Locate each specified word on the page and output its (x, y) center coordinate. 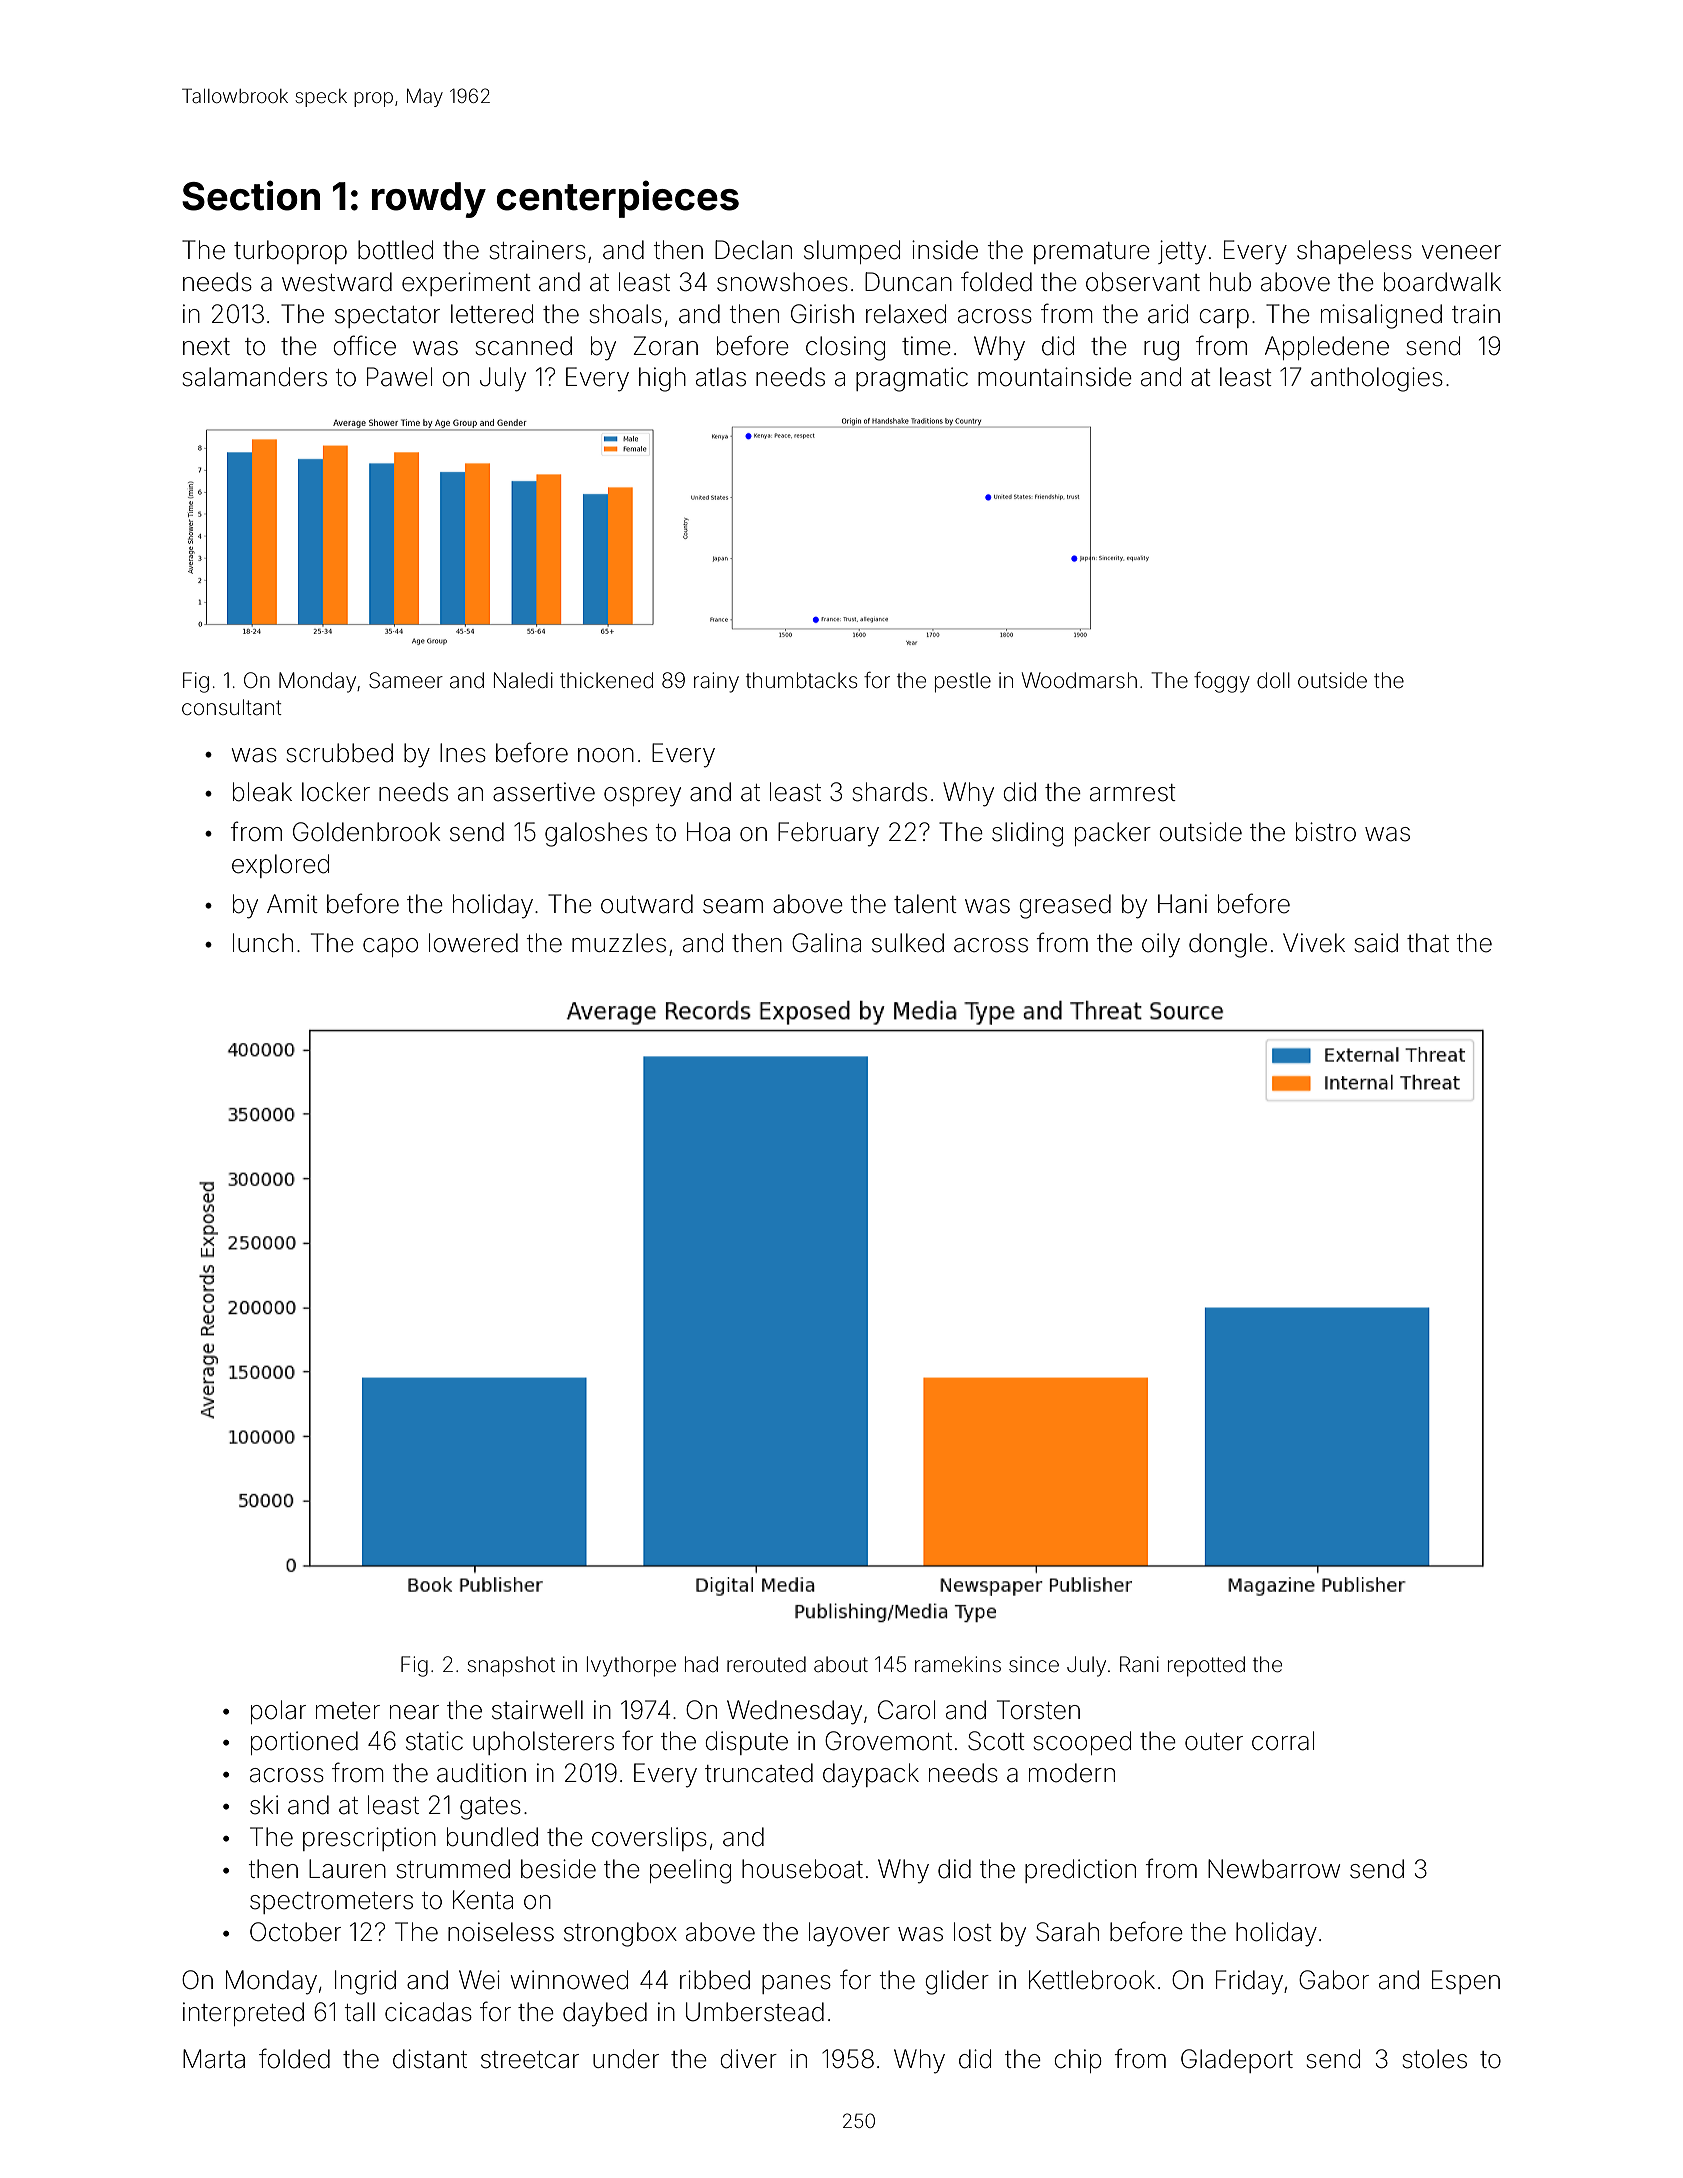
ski (264, 1805)
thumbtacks (801, 680)
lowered (473, 943)
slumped (852, 252)
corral (1283, 1741)
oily (1161, 945)
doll (1273, 680)
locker (336, 792)
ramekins (958, 1664)
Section (251, 195)
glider (957, 1982)
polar (278, 1712)
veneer (1461, 252)
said (1376, 943)
